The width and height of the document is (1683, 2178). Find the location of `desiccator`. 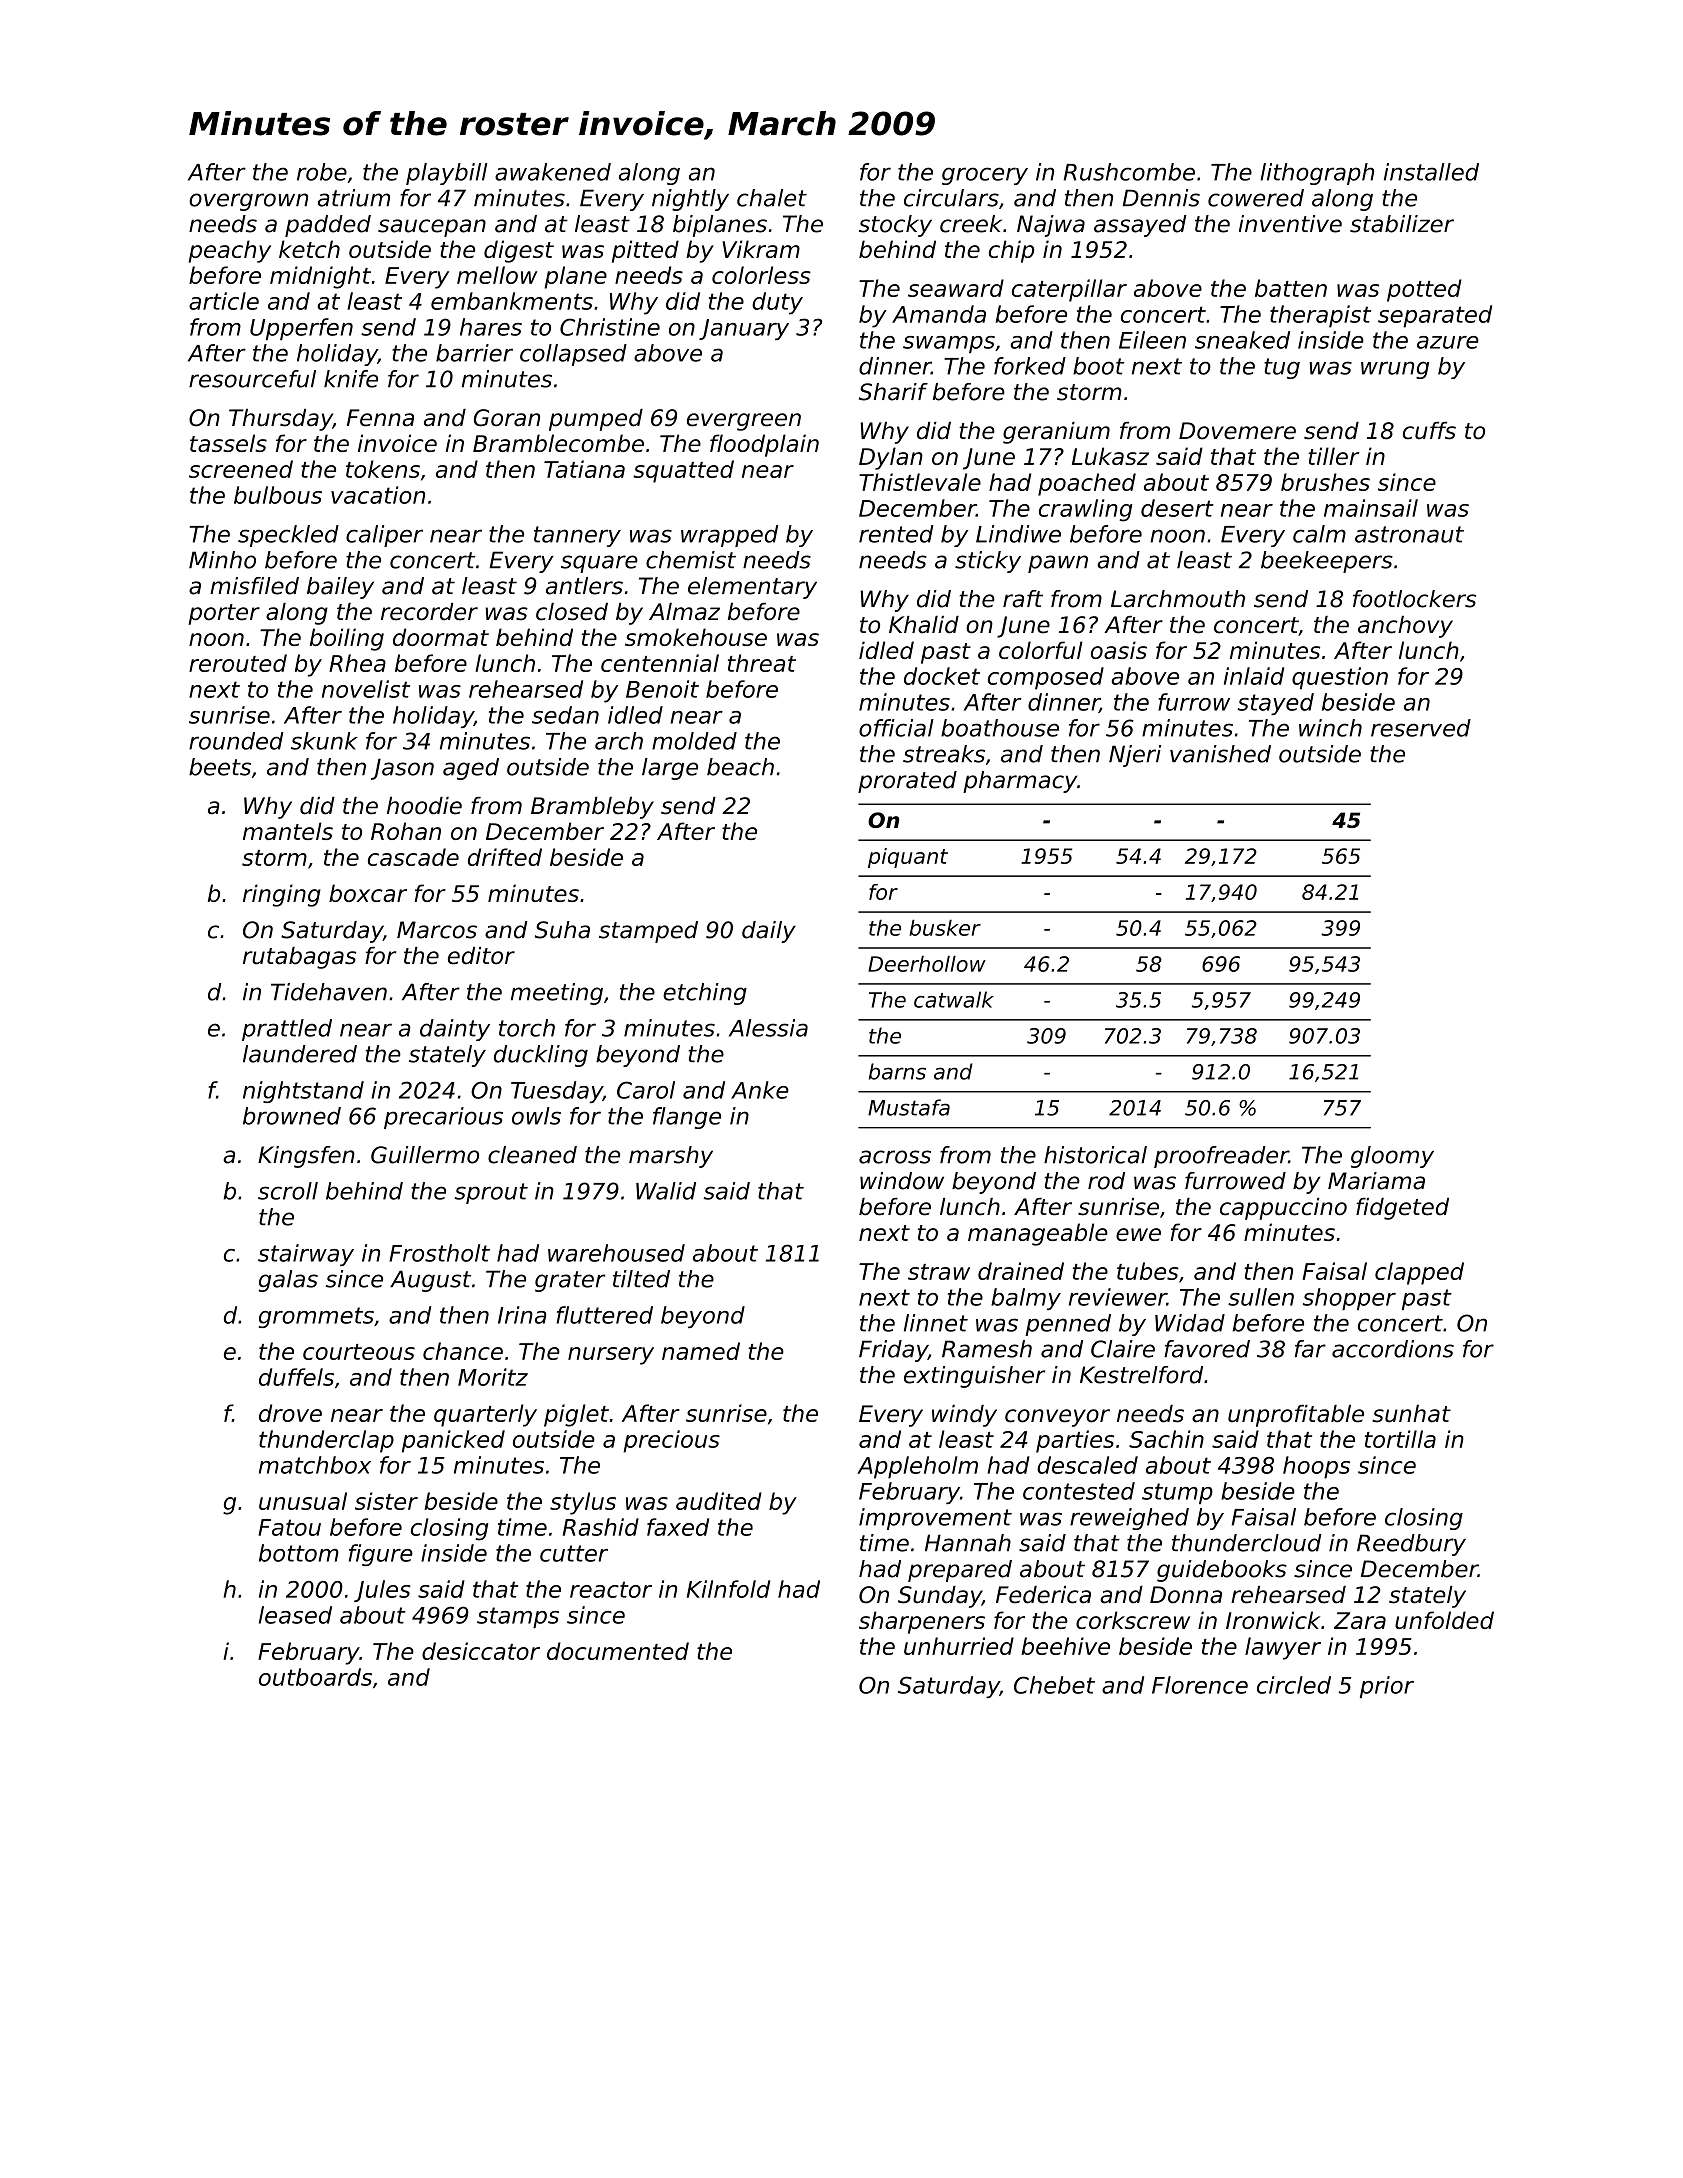

desiccator is located at coordinates (481, 1651).
